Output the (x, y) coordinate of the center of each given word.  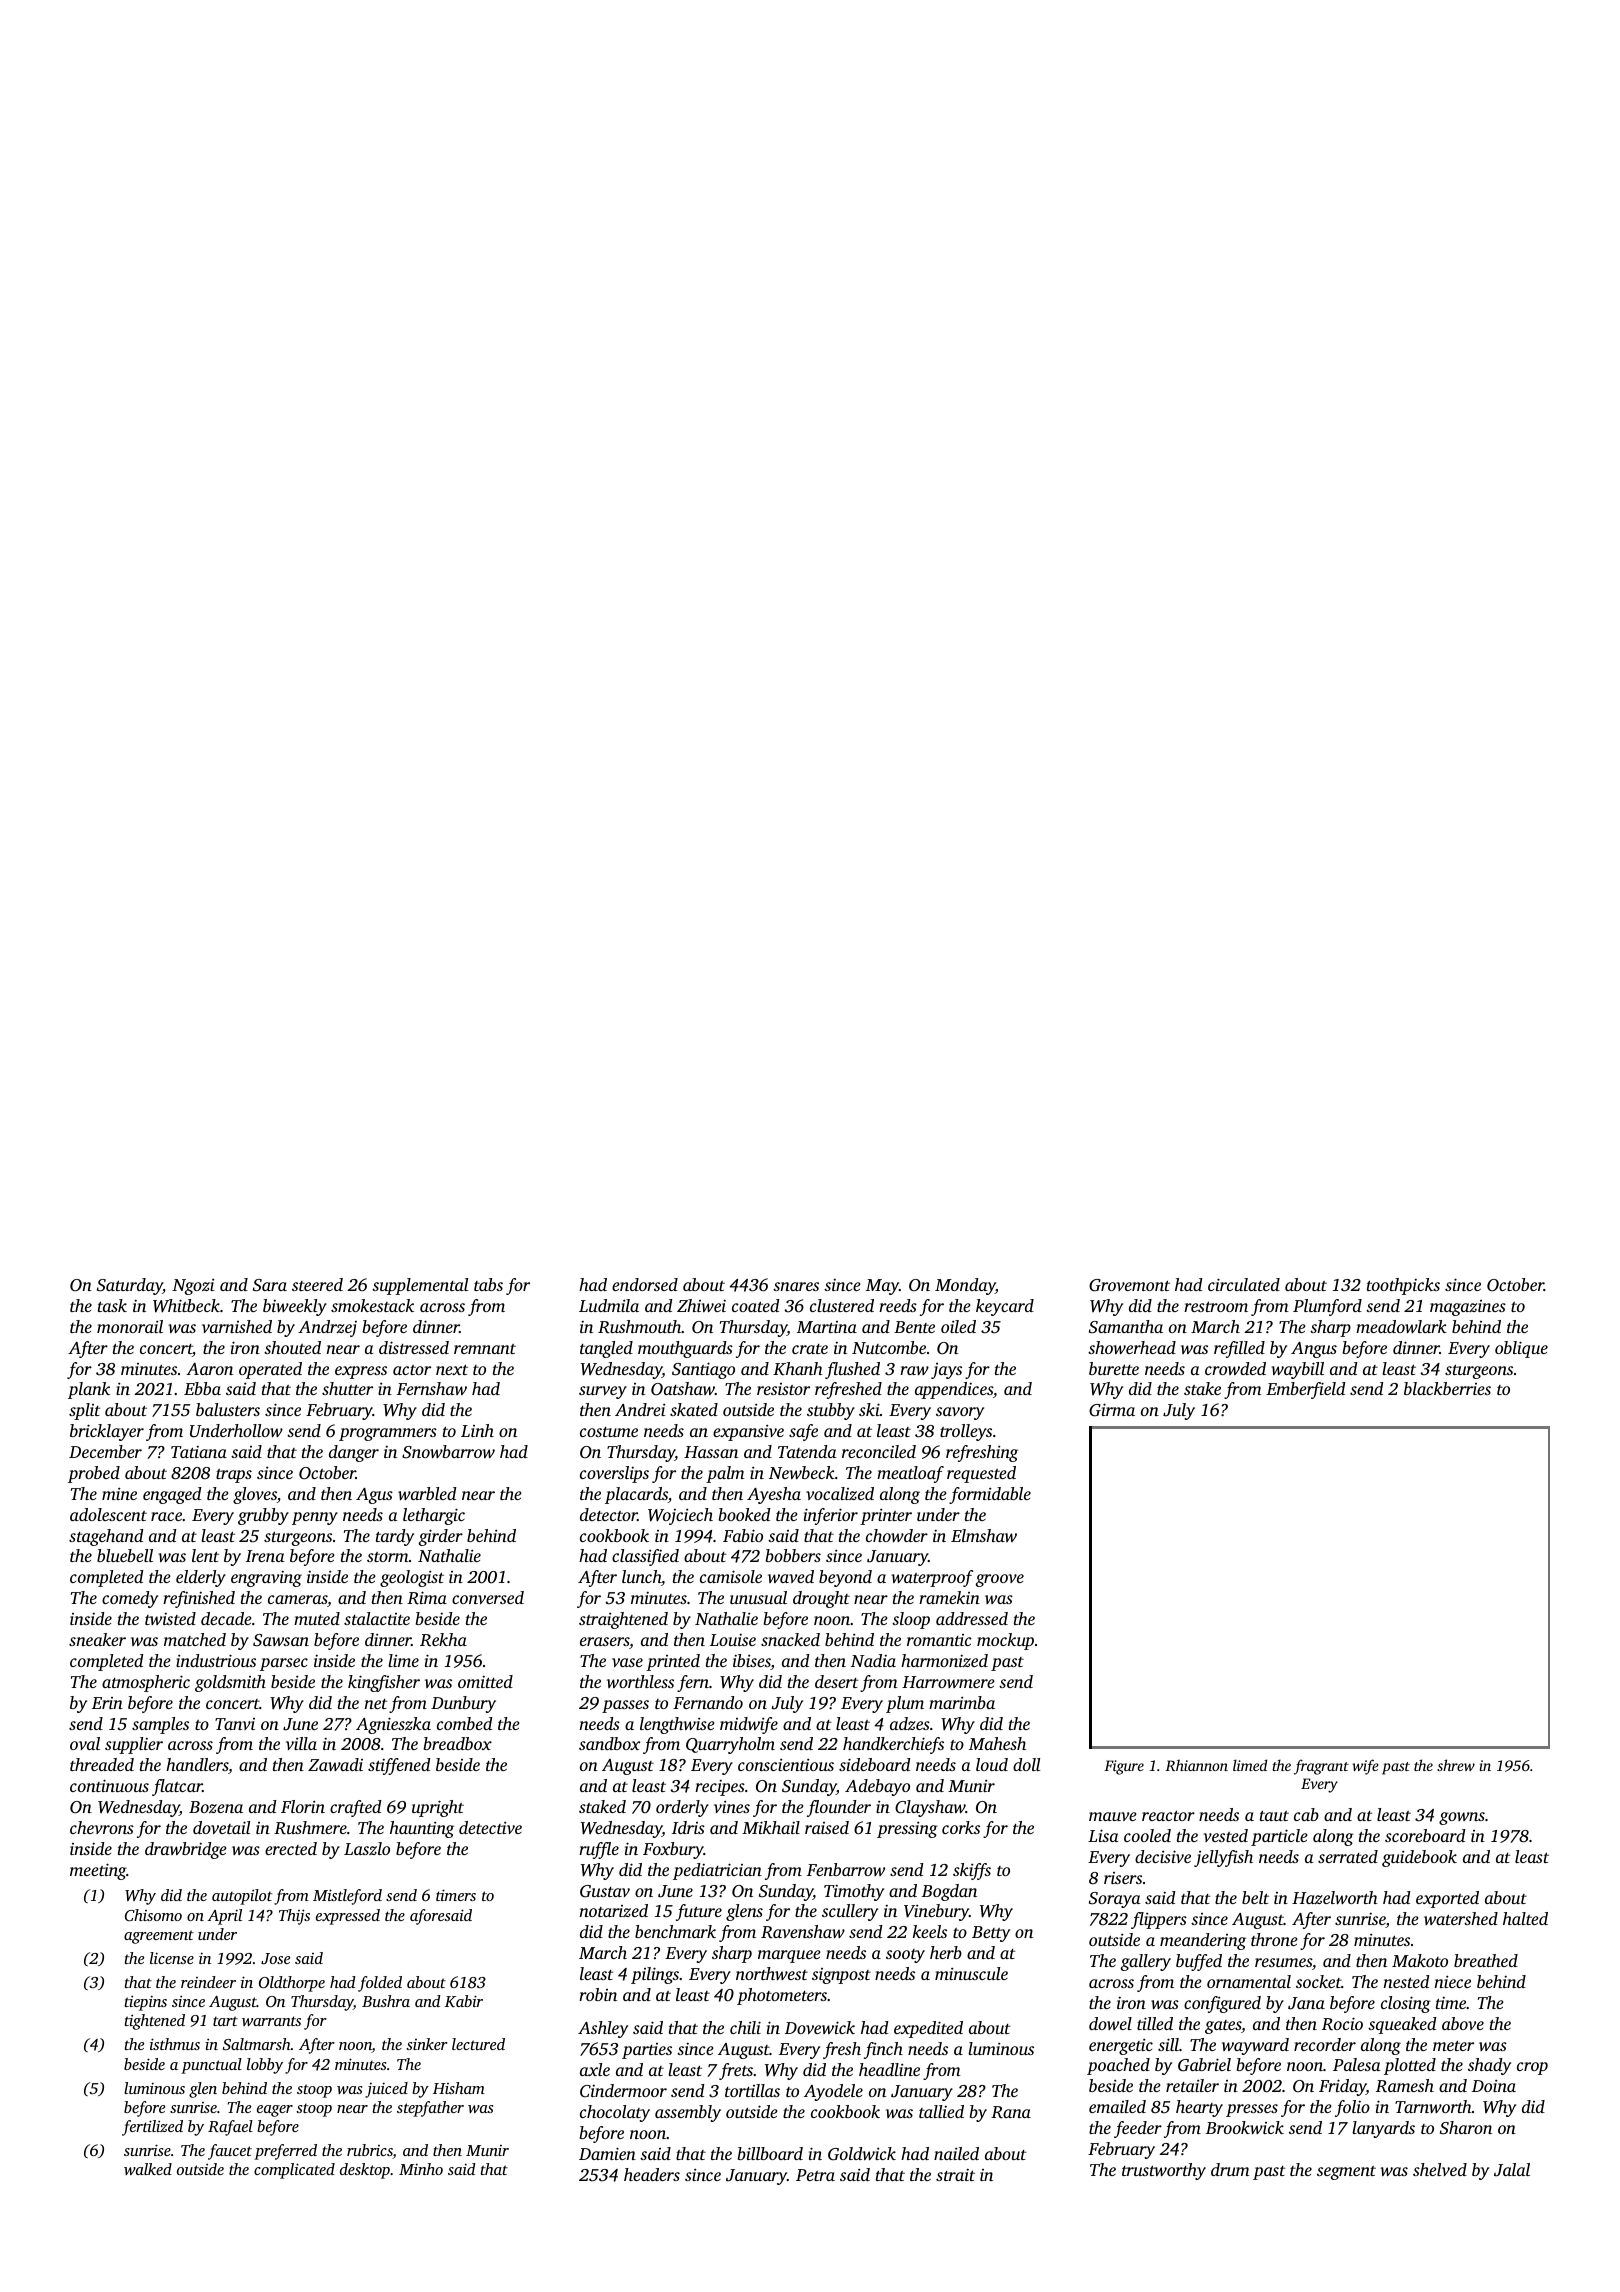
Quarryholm (730, 1745)
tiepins (145, 2003)
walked (148, 2169)
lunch (641, 1576)
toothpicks (1403, 1286)
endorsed (645, 1284)
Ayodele (833, 2092)
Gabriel (1204, 2065)
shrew (1456, 1765)
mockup (1005, 1641)
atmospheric (146, 1683)
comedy (130, 1599)
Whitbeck (186, 1306)
